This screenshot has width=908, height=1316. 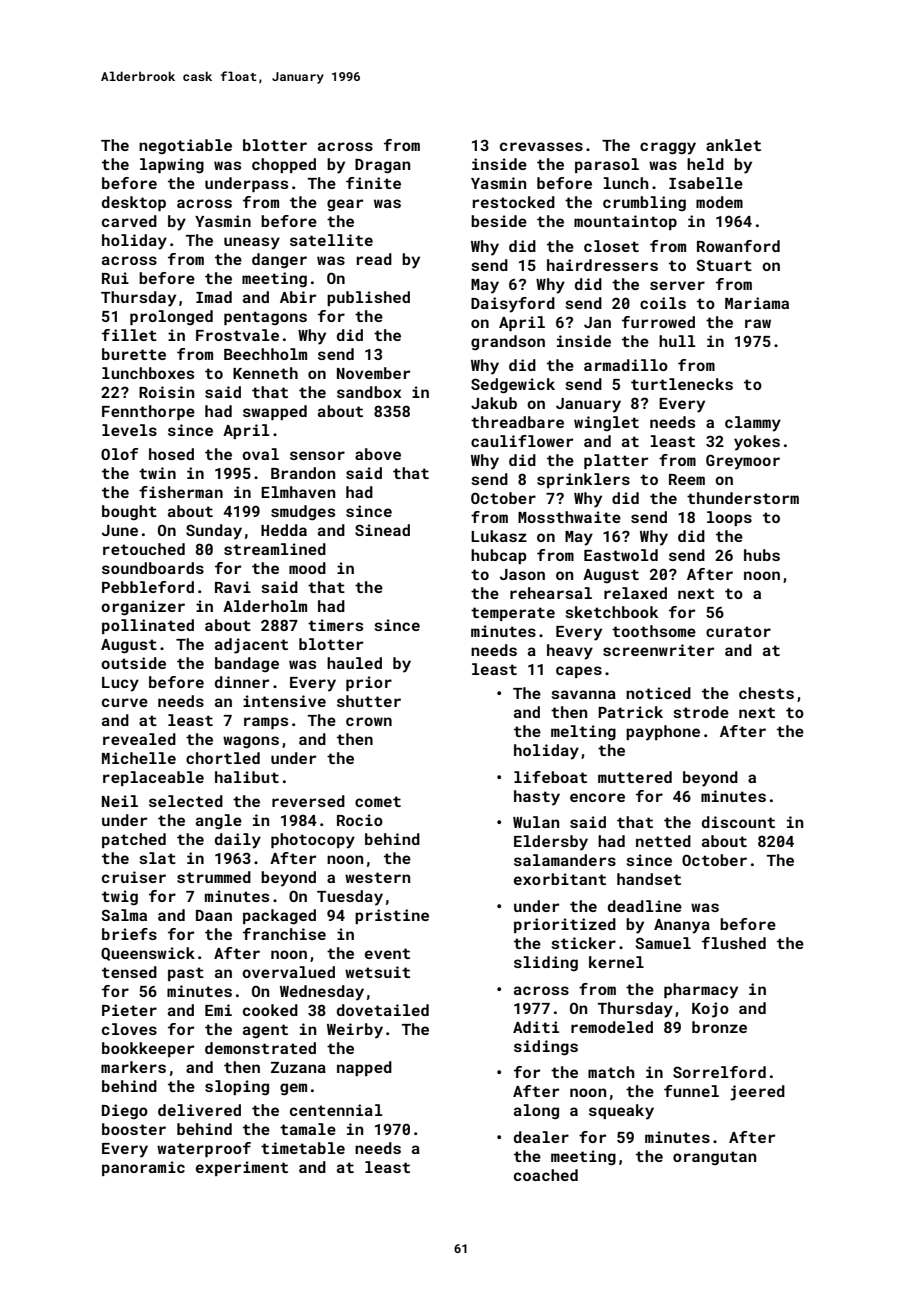 I want to click on curve, so click(x=125, y=702).
